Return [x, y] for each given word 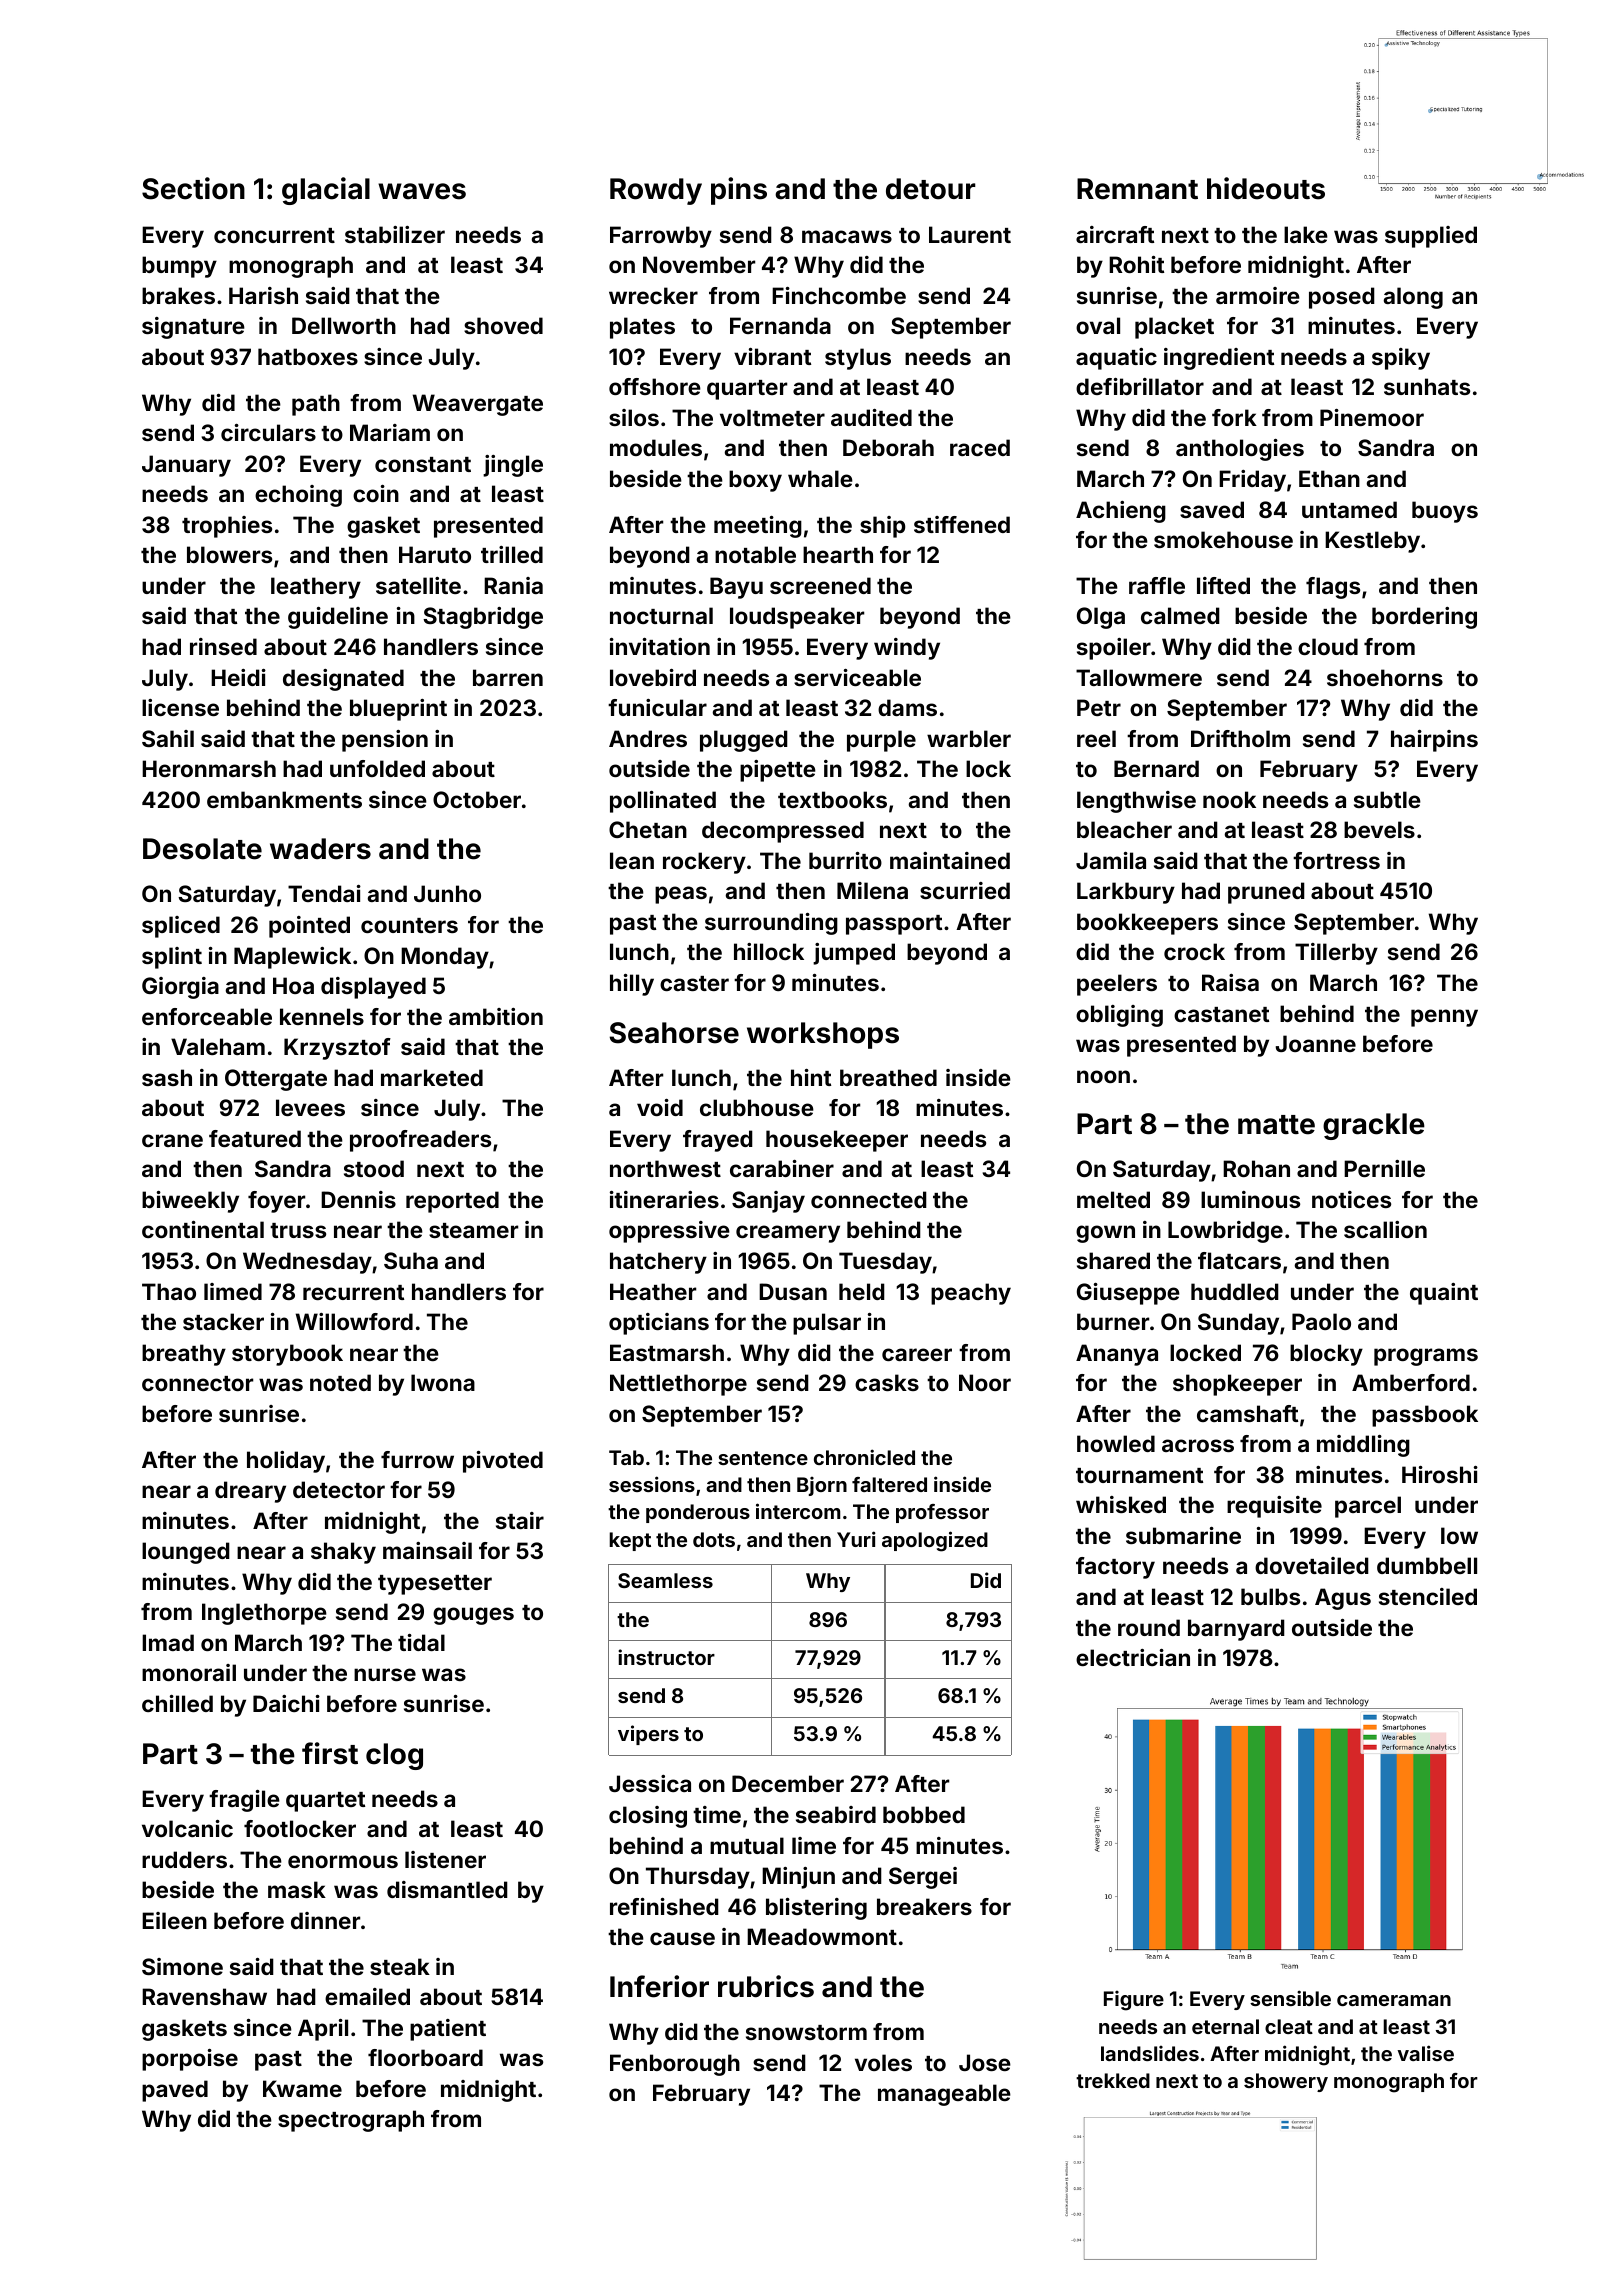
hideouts [1266, 188]
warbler [969, 738]
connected [869, 1199]
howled [1116, 1443]
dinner [325, 1920]
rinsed [223, 646]
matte [1276, 1125]
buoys [1445, 512]
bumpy [179, 267]
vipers [648, 1735]
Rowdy [656, 191]
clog [394, 1756]
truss [298, 1230]
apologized [935, 1541]
